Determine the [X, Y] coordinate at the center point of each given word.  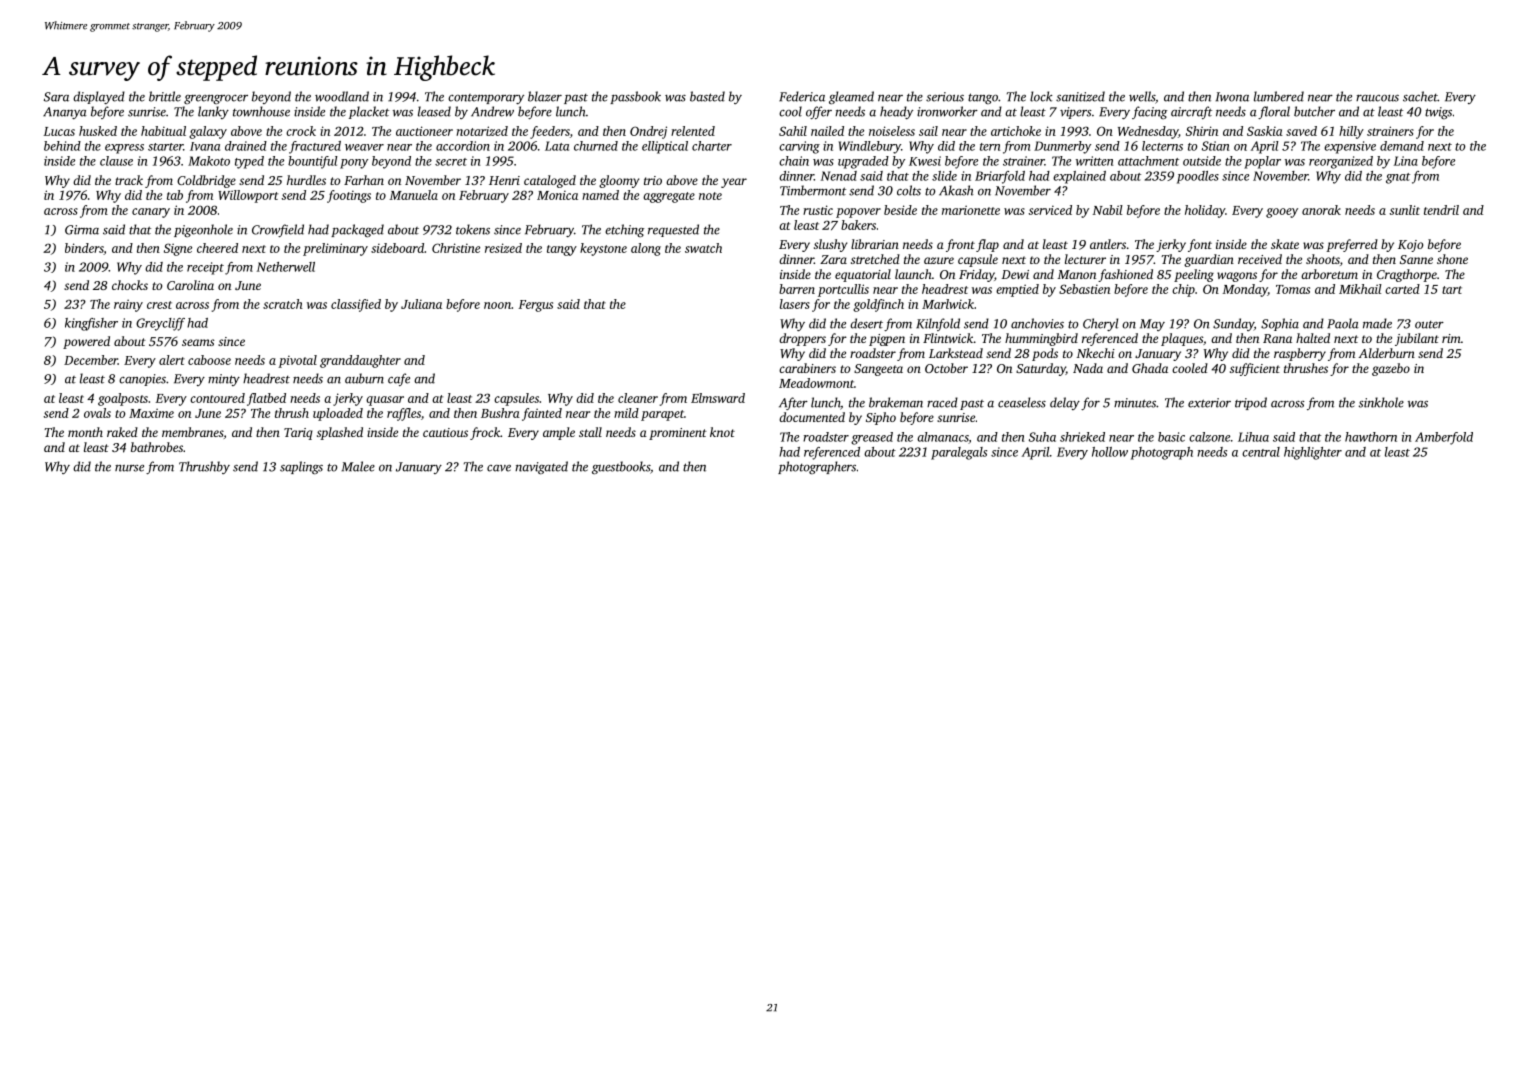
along [646, 249]
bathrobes [157, 447]
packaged [357, 230]
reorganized [1341, 162]
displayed [99, 97]
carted [1402, 289]
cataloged [550, 181]
